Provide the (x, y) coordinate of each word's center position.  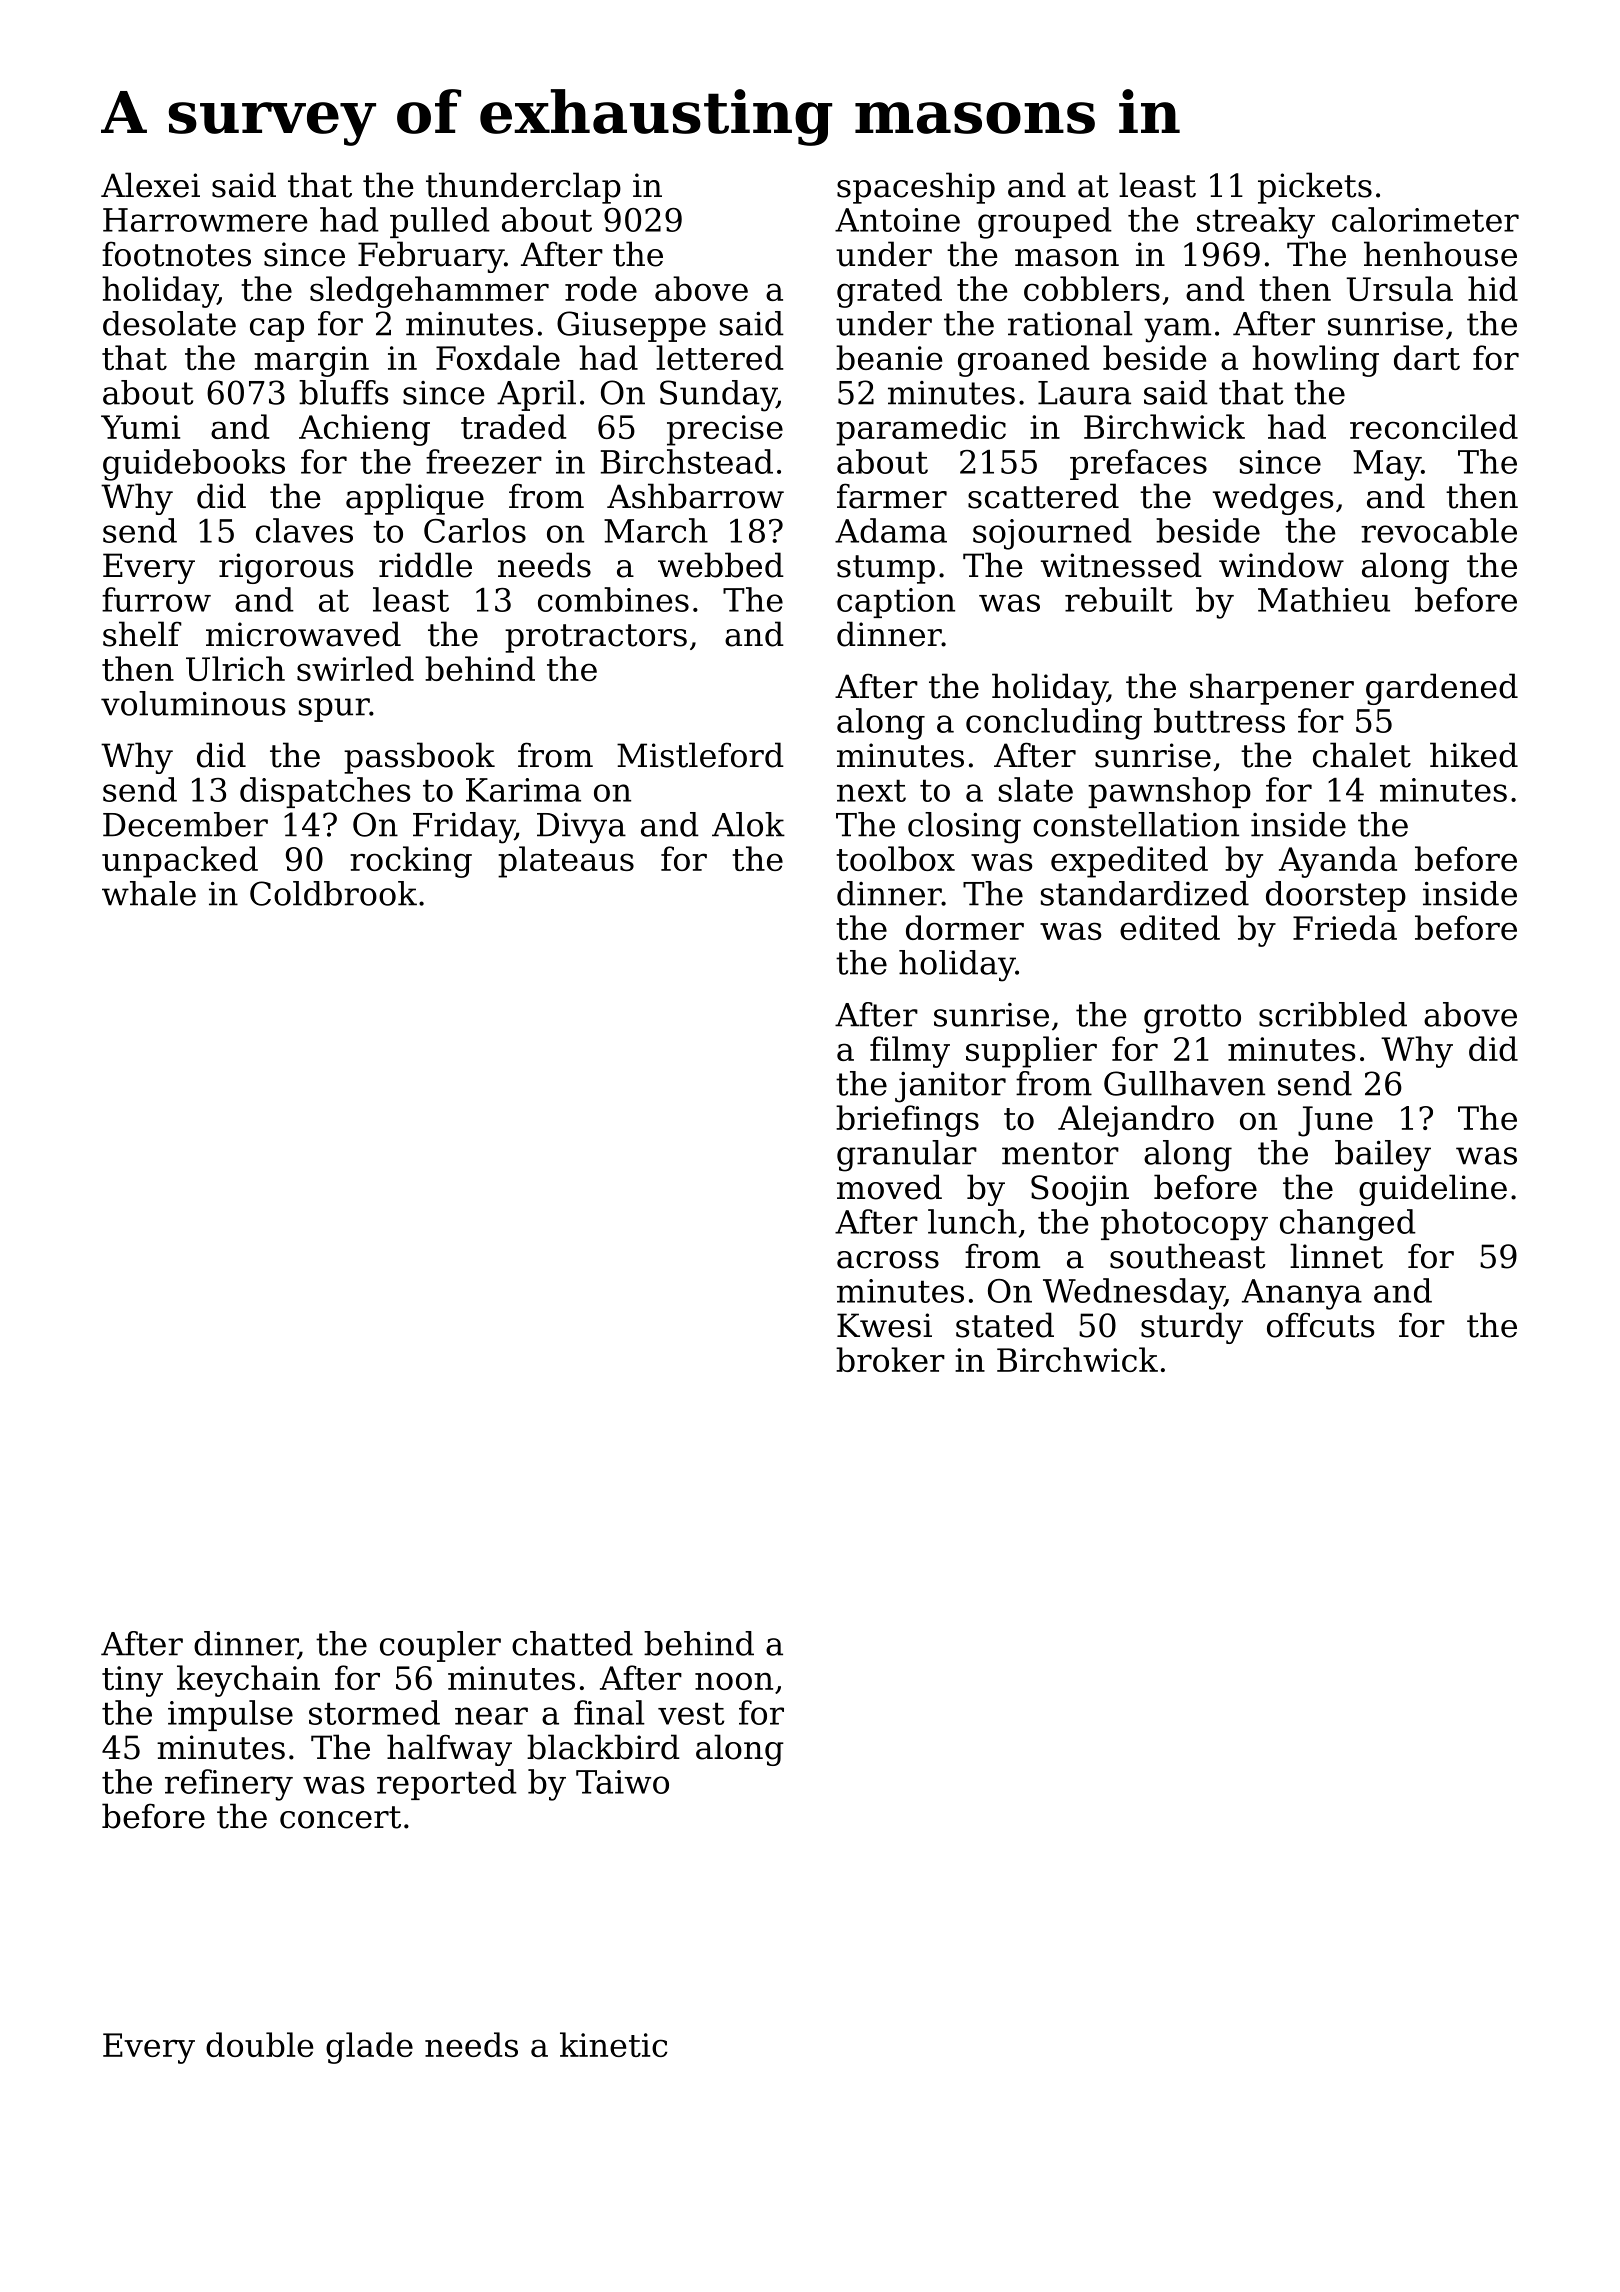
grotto (1192, 1019)
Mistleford (700, 755)
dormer (965, 927)
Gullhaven (1184, 1083)
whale (149, 893)
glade (369, 2048)
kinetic (613, 2044)
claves (304, 530)
